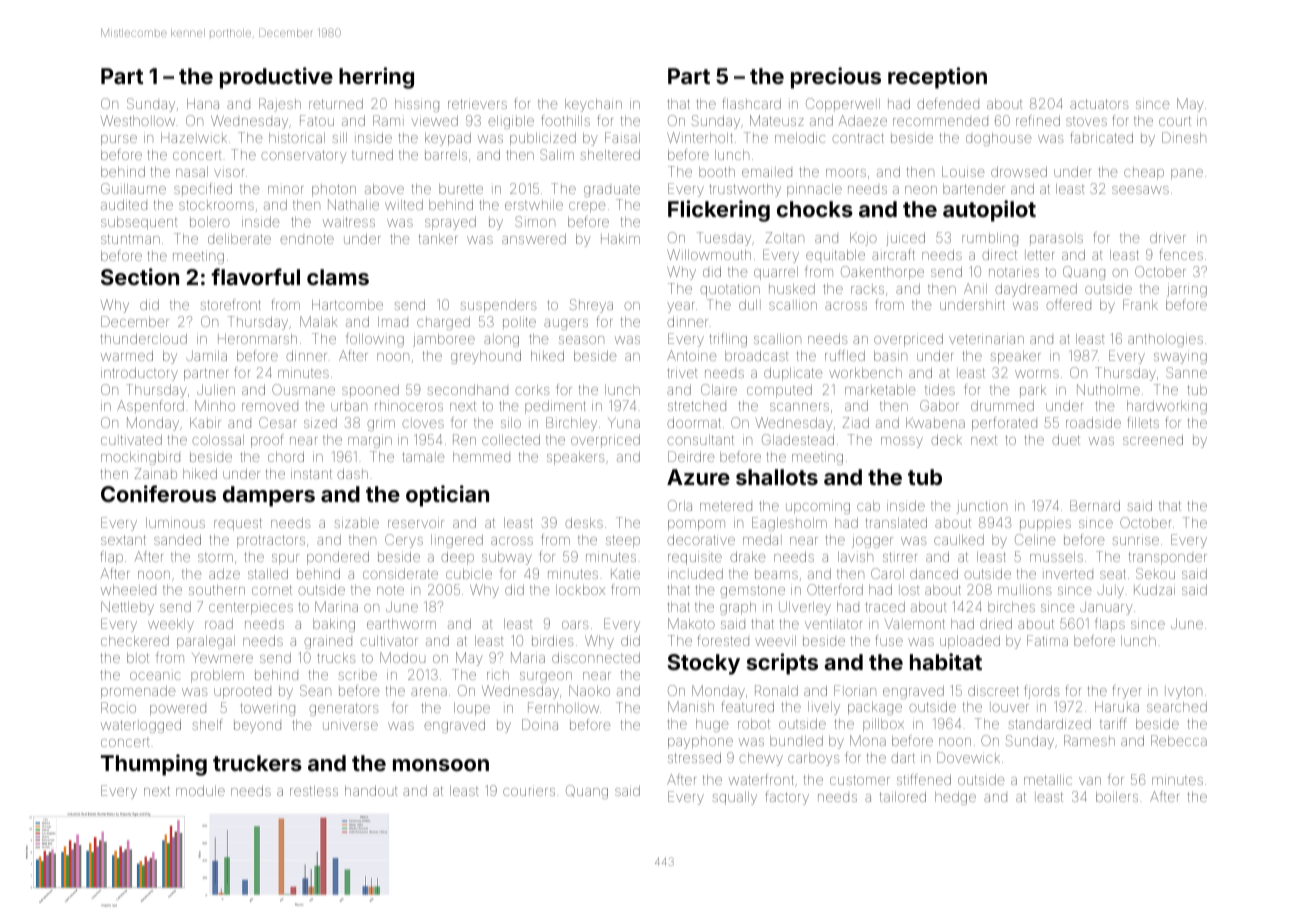  Describe the element at coordinates (836, 78) in the page. I see `precious` at that location.
